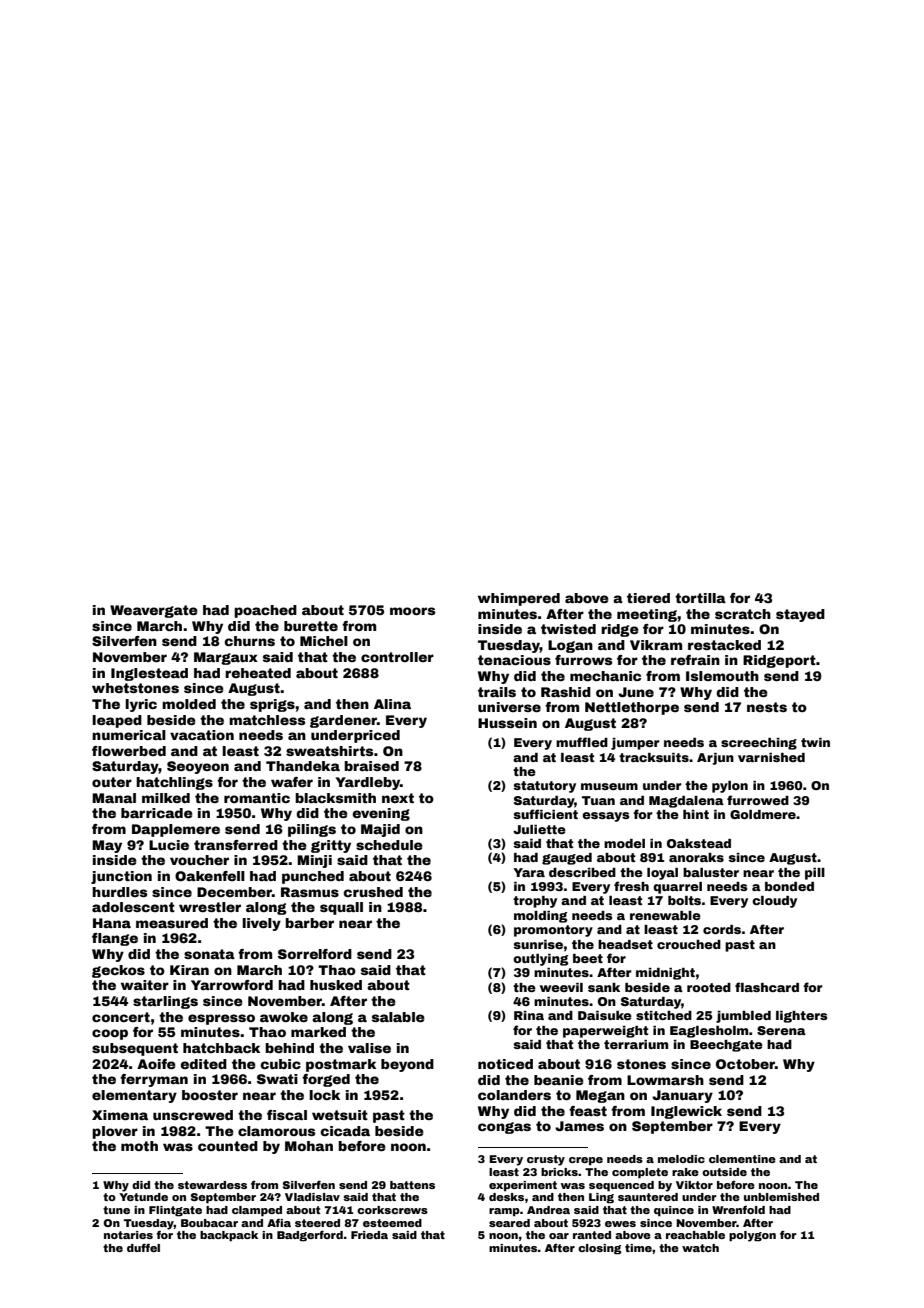 This document has width=924, height=1308. What do you see at coordinates (519, 599) in the document?
I see `whimpered` at bounding box center [519, 599].
